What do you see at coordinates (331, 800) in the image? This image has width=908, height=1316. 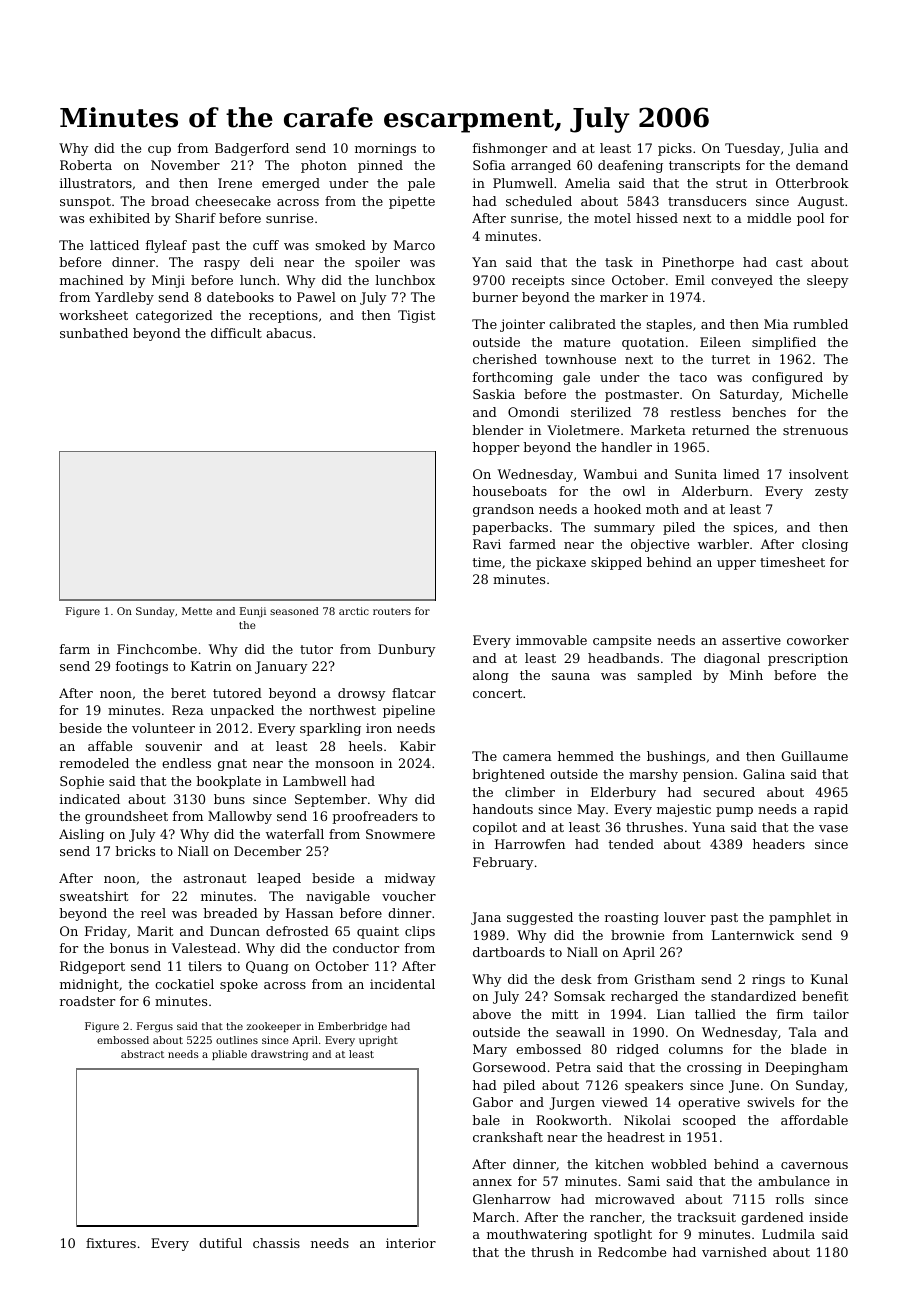 I see `September` at bounding box center [331, 800].
